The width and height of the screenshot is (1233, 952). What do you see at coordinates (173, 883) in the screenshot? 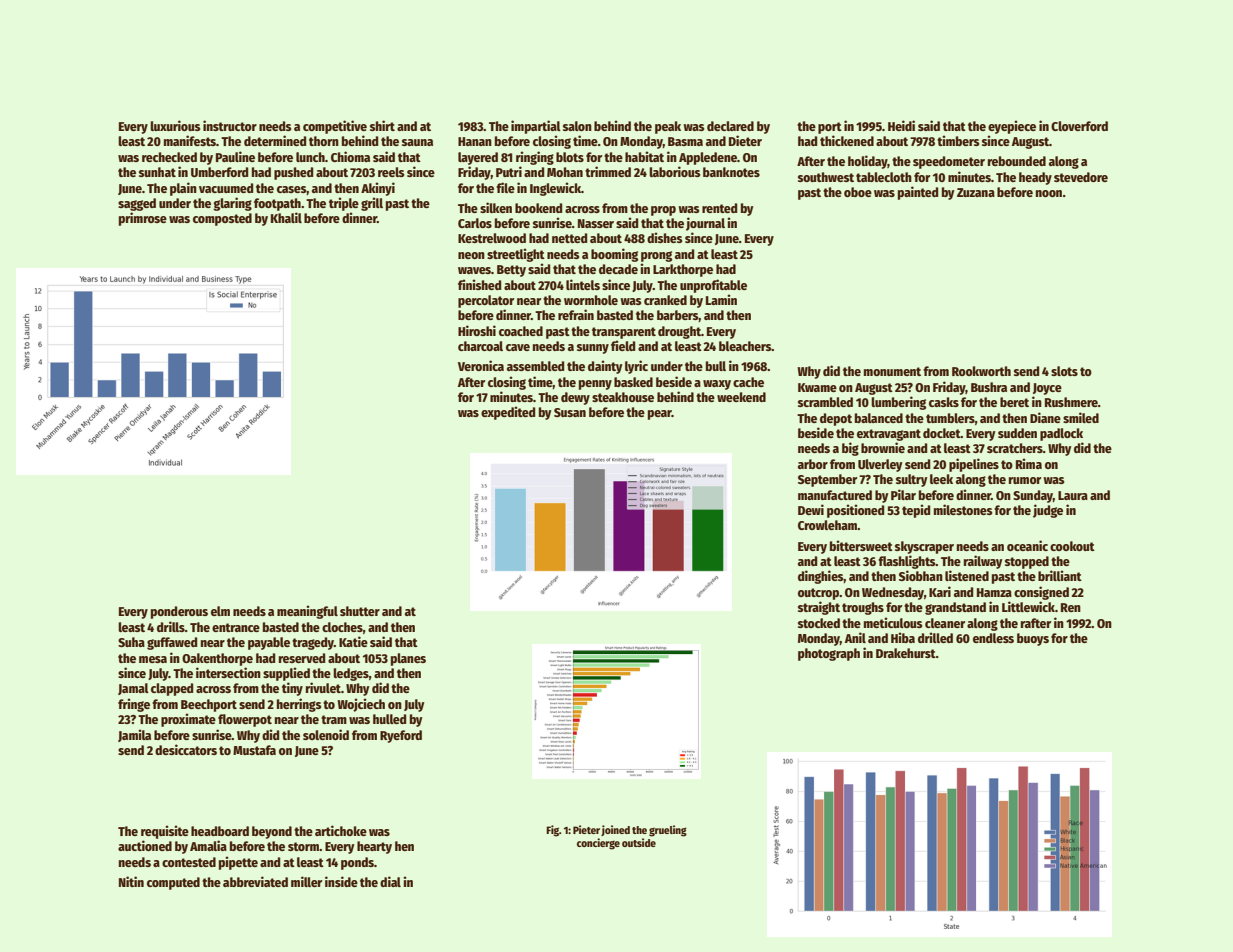
I see `computed` at bounding box center [173, 883].
